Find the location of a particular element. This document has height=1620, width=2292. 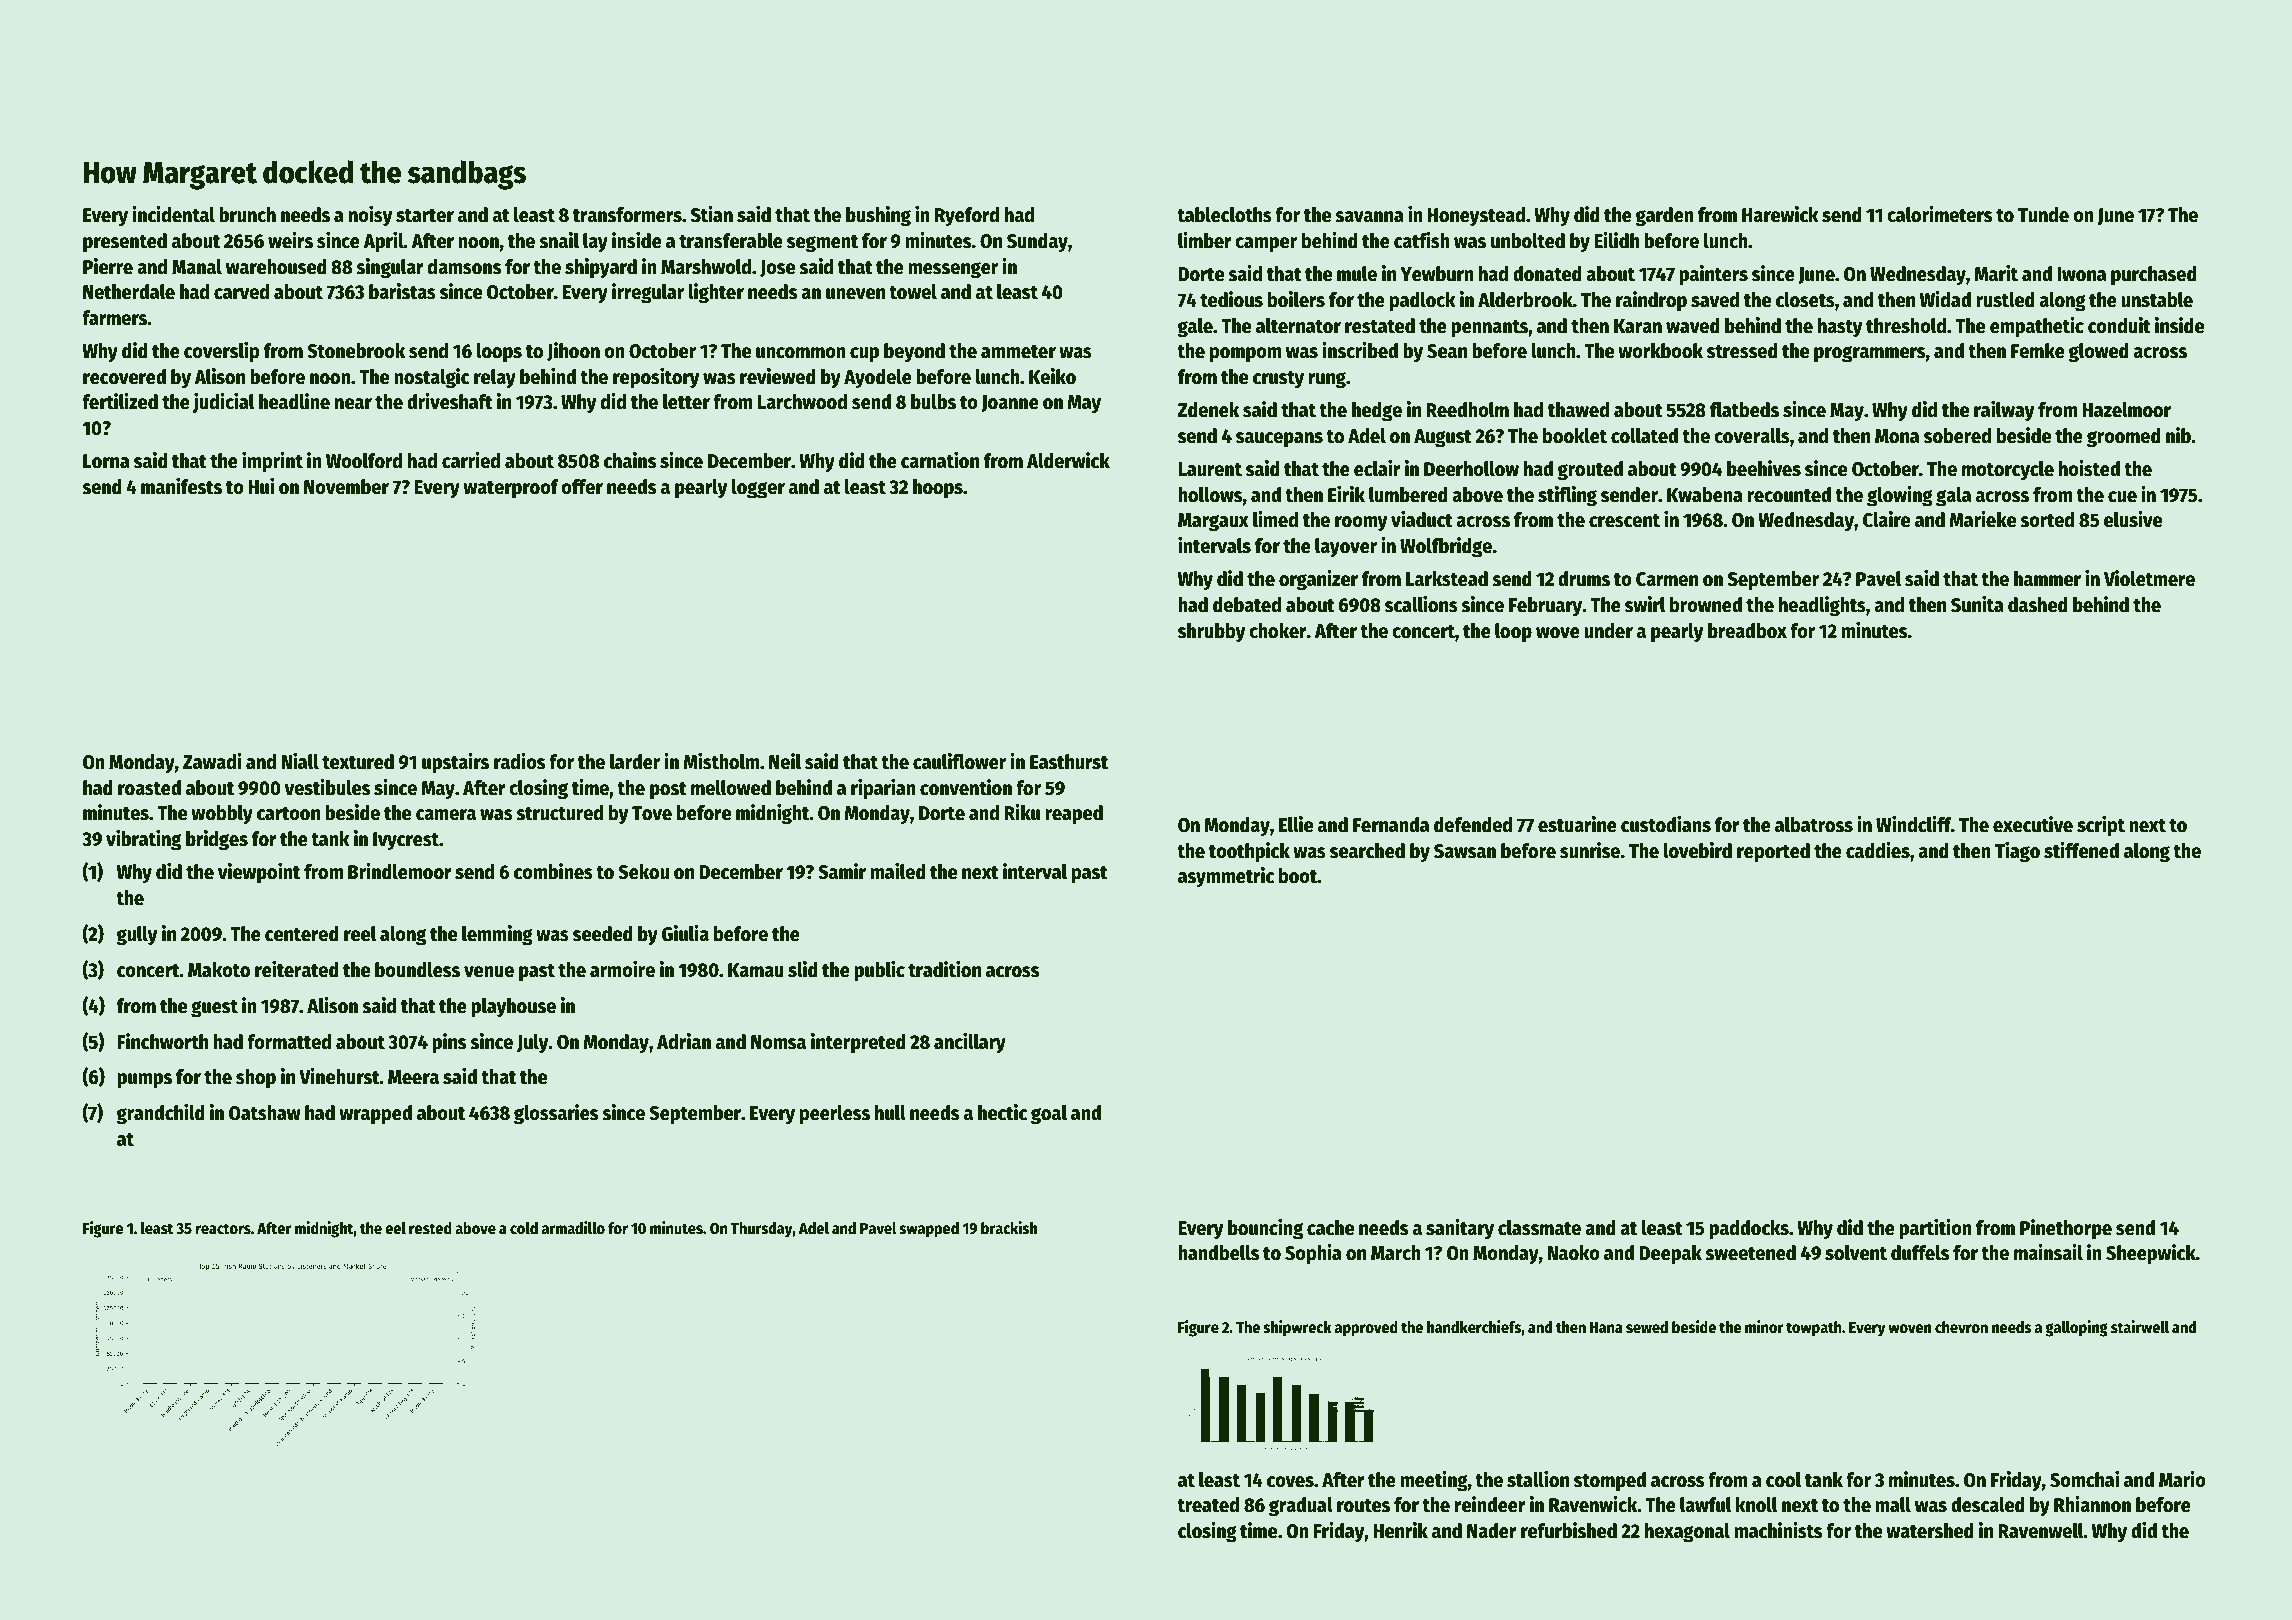

Henrik is located at coordinates (1400, 1530).
